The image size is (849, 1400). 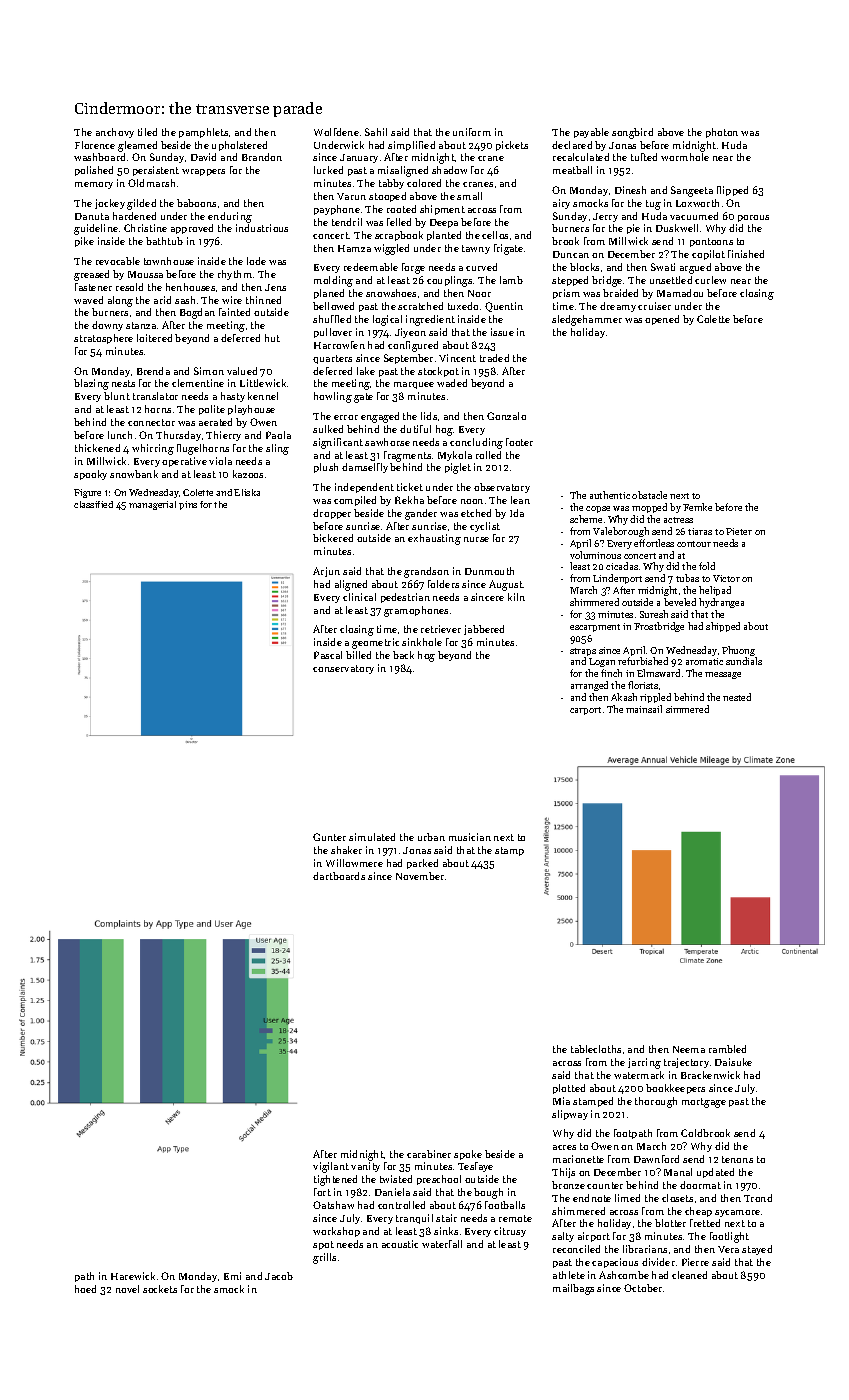 What do you see at coordinates (326, 468) in the screenshot?
I see `plush` at bounding box center [326, 468].
